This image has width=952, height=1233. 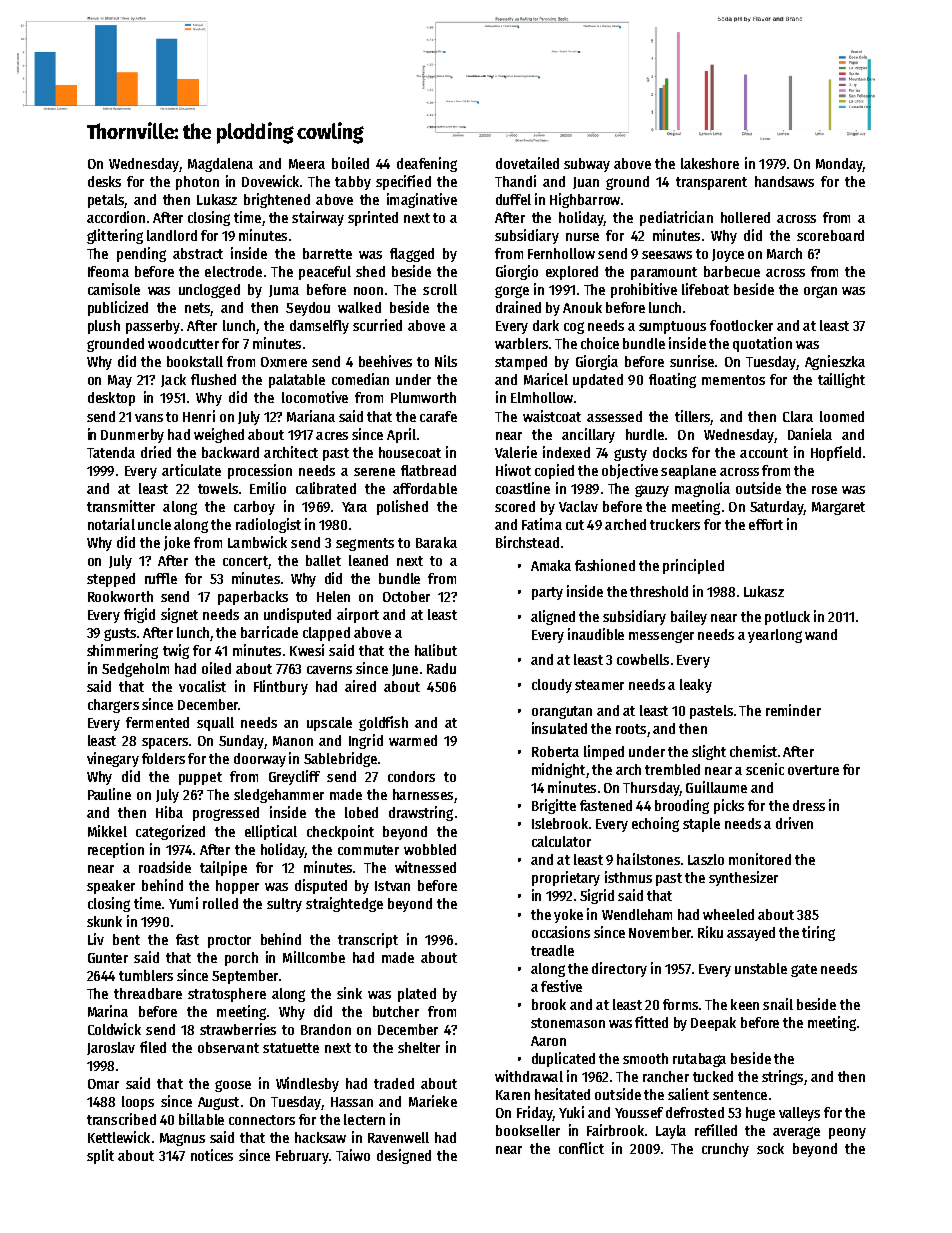 I want to click on sumptuous, so click(x=672, y=327).
